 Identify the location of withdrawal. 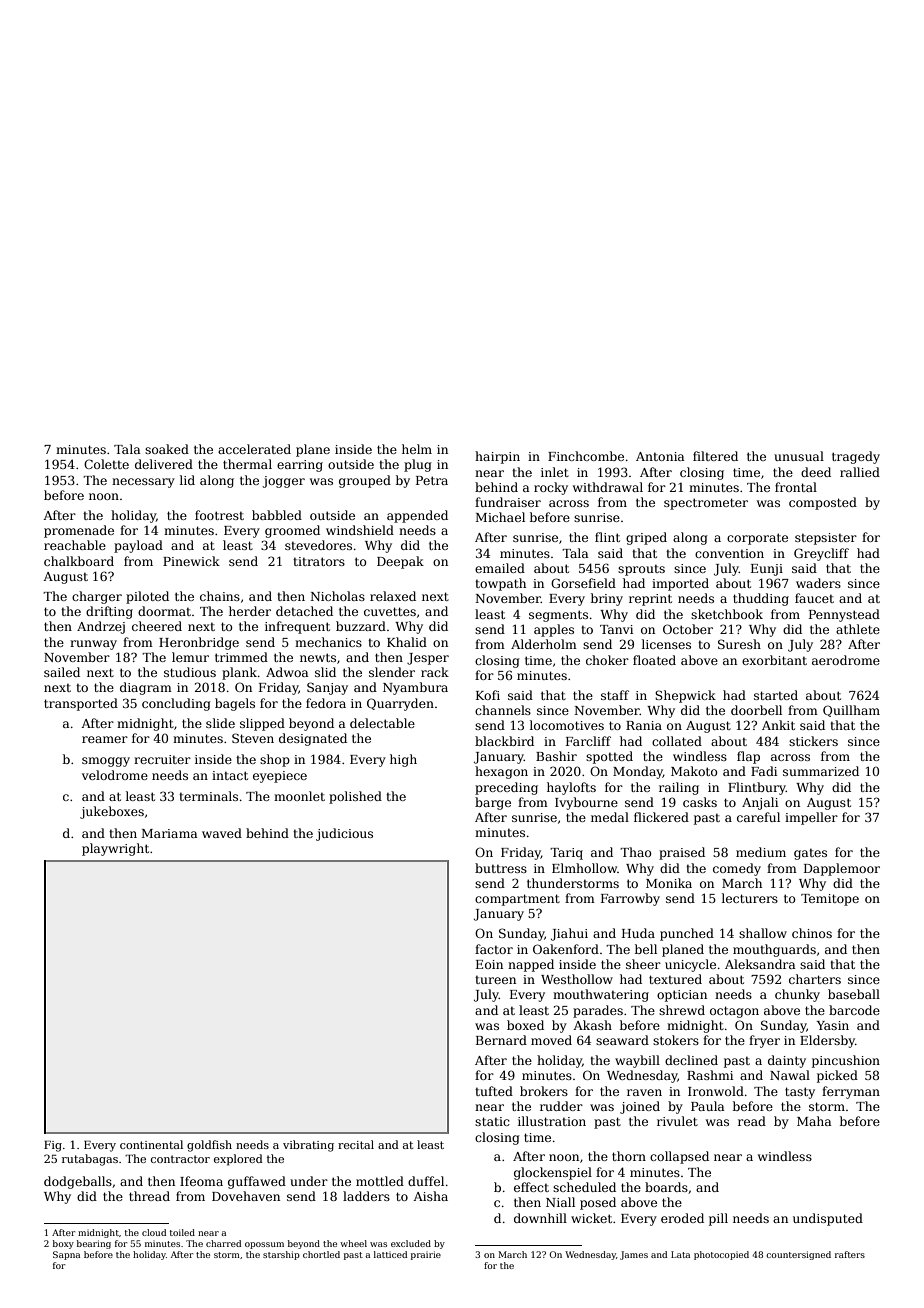
(608, 487).
